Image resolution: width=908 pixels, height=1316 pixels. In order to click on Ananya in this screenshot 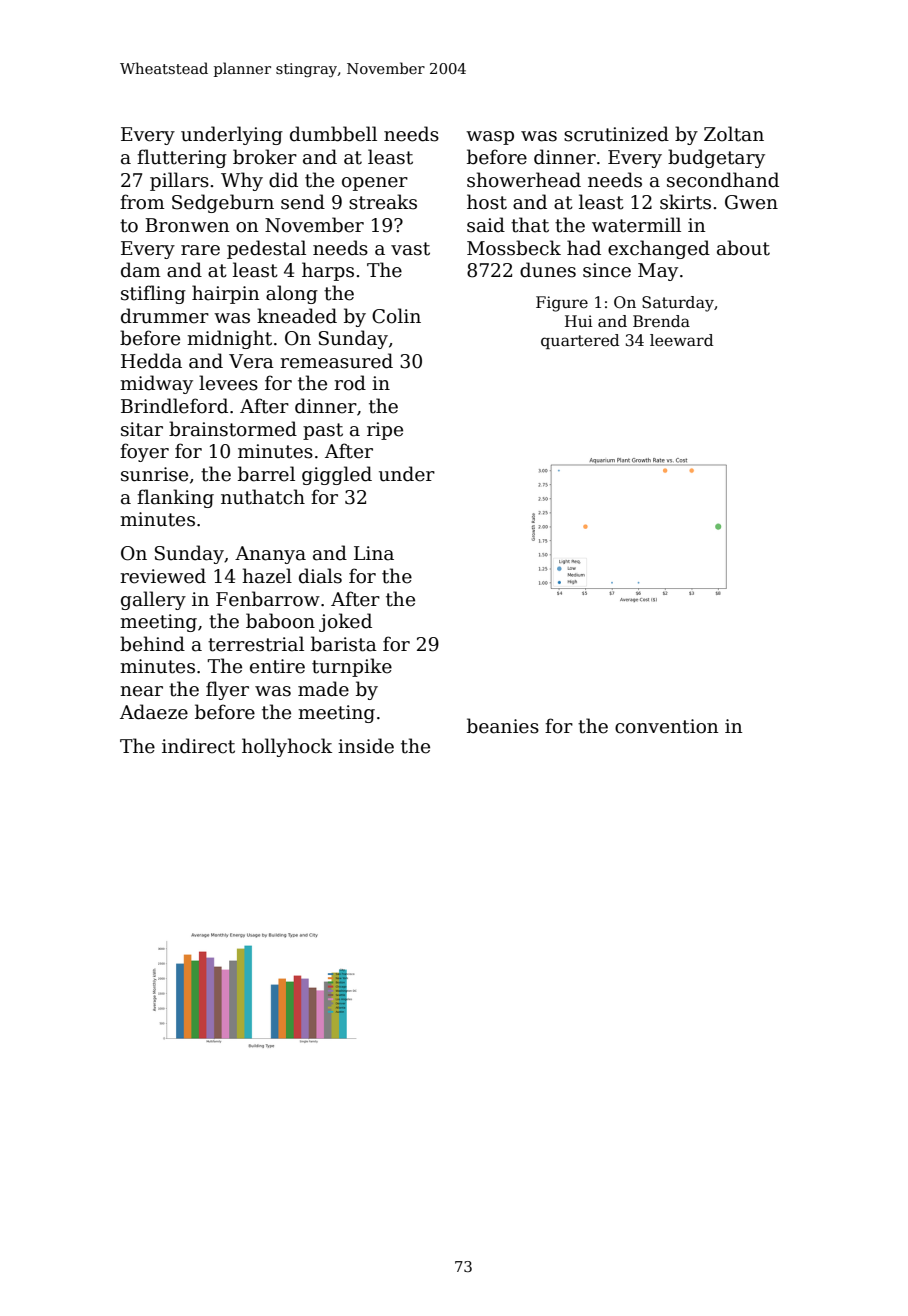, I will do `click(270, 555)`.
